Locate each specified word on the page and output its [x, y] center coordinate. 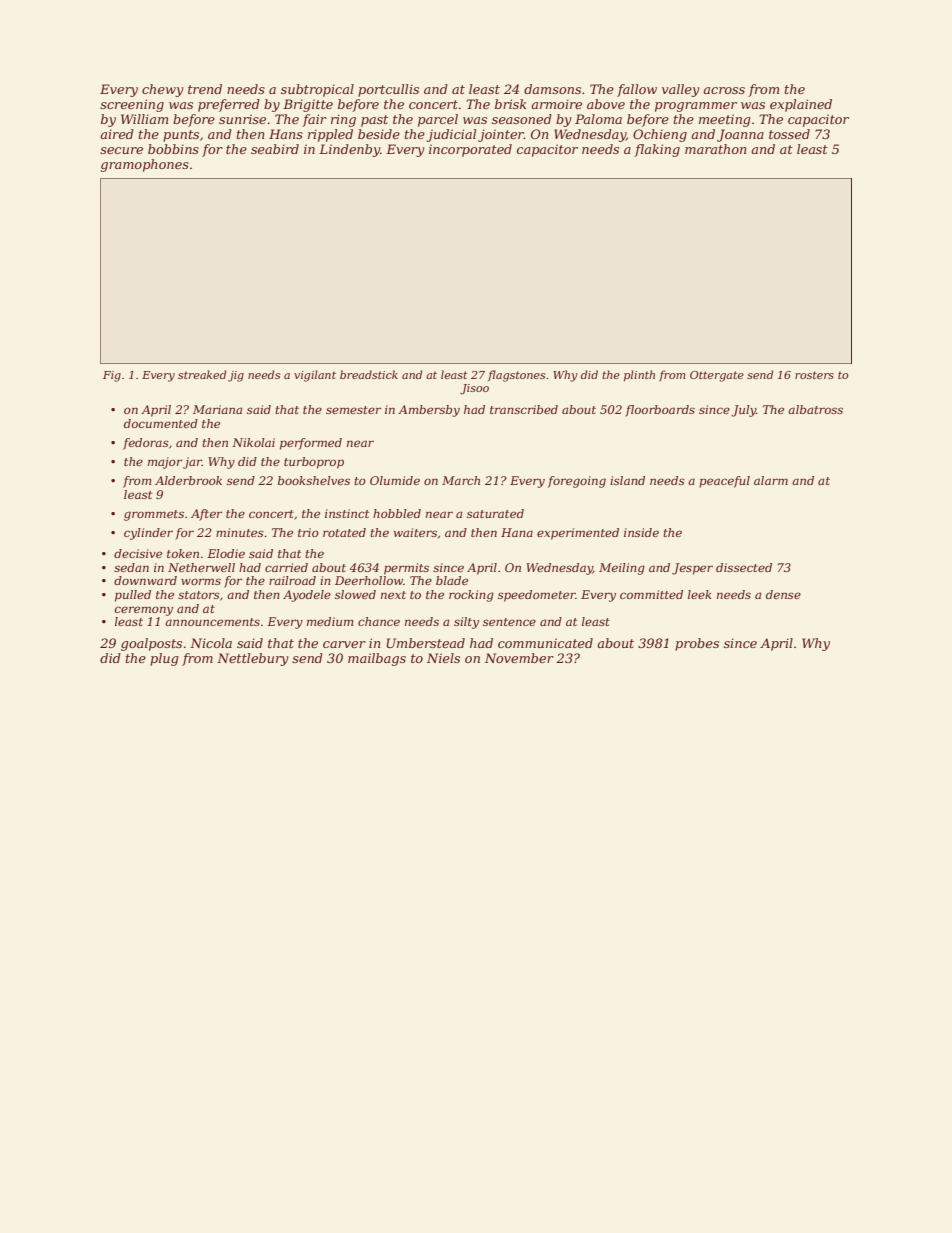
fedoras [146, 444]
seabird [275, 149]
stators [199, 595]
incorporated [470, 150]
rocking [471, 596]
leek [700, 594]
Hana [517, 532]
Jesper [692, 569]
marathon [716, 149]
